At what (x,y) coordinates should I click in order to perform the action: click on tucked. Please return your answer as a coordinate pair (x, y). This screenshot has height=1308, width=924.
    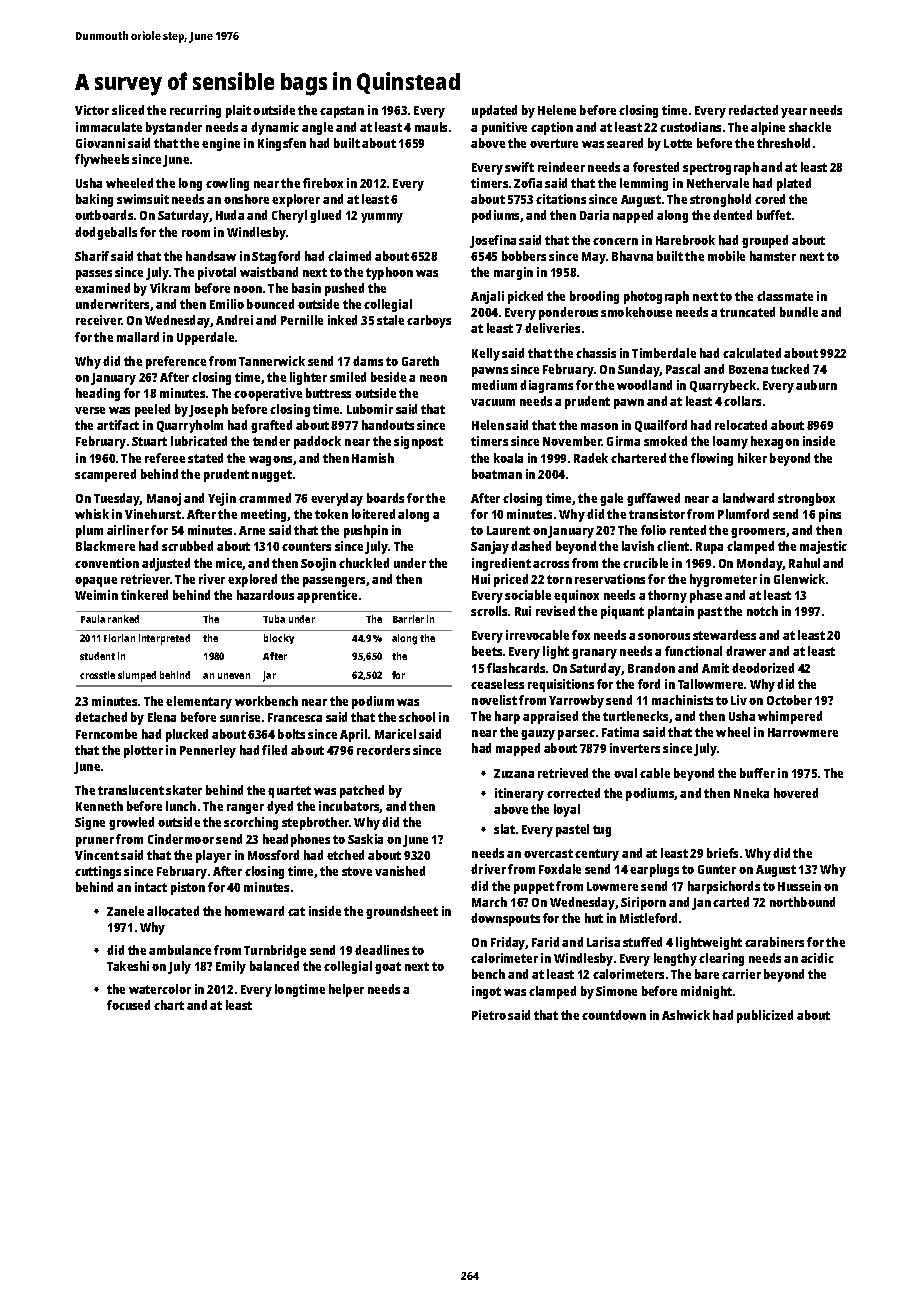
    Looking at the image, I should click on (790, 369).
